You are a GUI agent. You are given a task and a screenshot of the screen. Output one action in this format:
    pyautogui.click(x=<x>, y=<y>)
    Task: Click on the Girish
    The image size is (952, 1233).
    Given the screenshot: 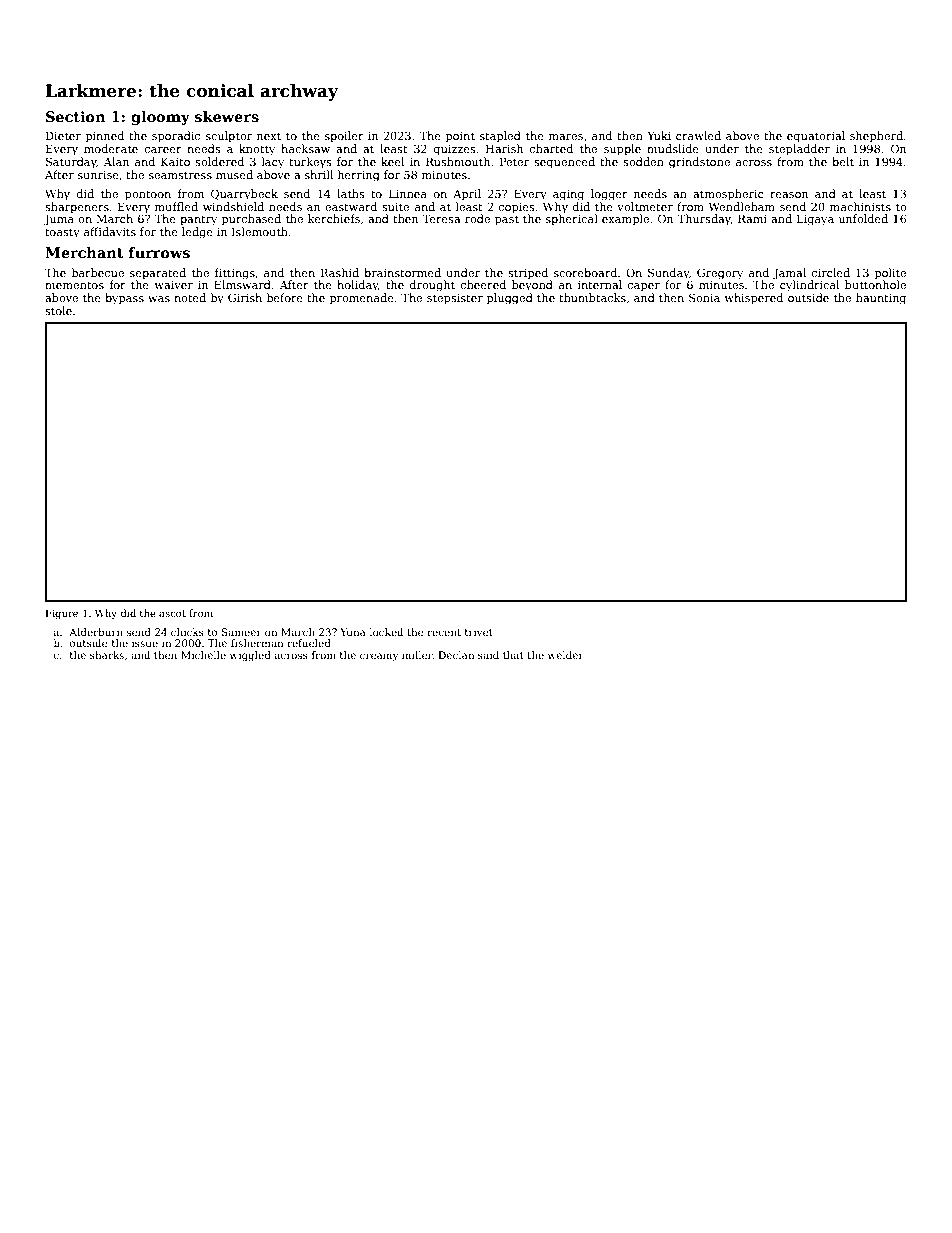 What is the action you would take?
    pyautogui.click(x=245, y=297)
